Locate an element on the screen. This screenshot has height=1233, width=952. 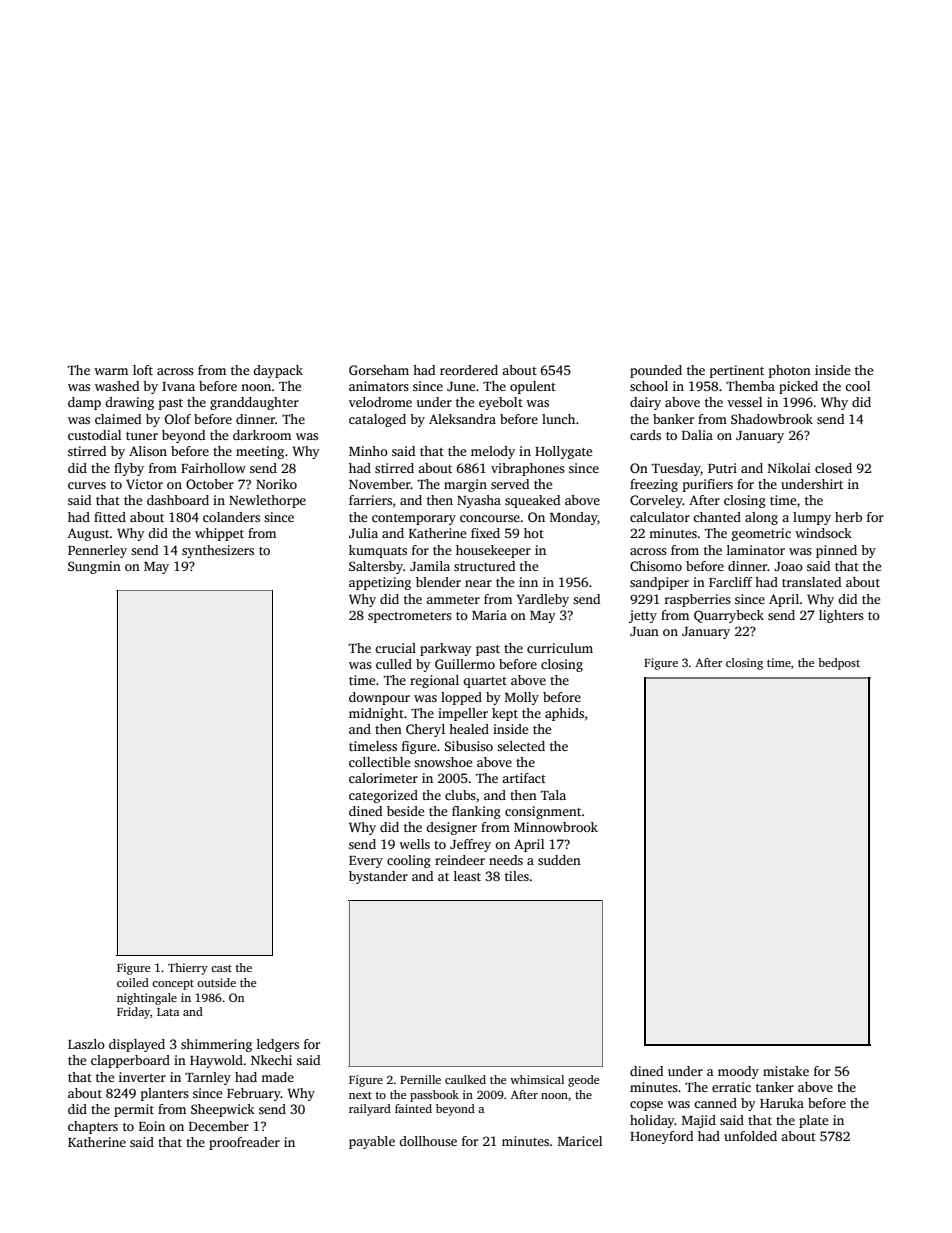
Every is located at coordinates (366, 862).
